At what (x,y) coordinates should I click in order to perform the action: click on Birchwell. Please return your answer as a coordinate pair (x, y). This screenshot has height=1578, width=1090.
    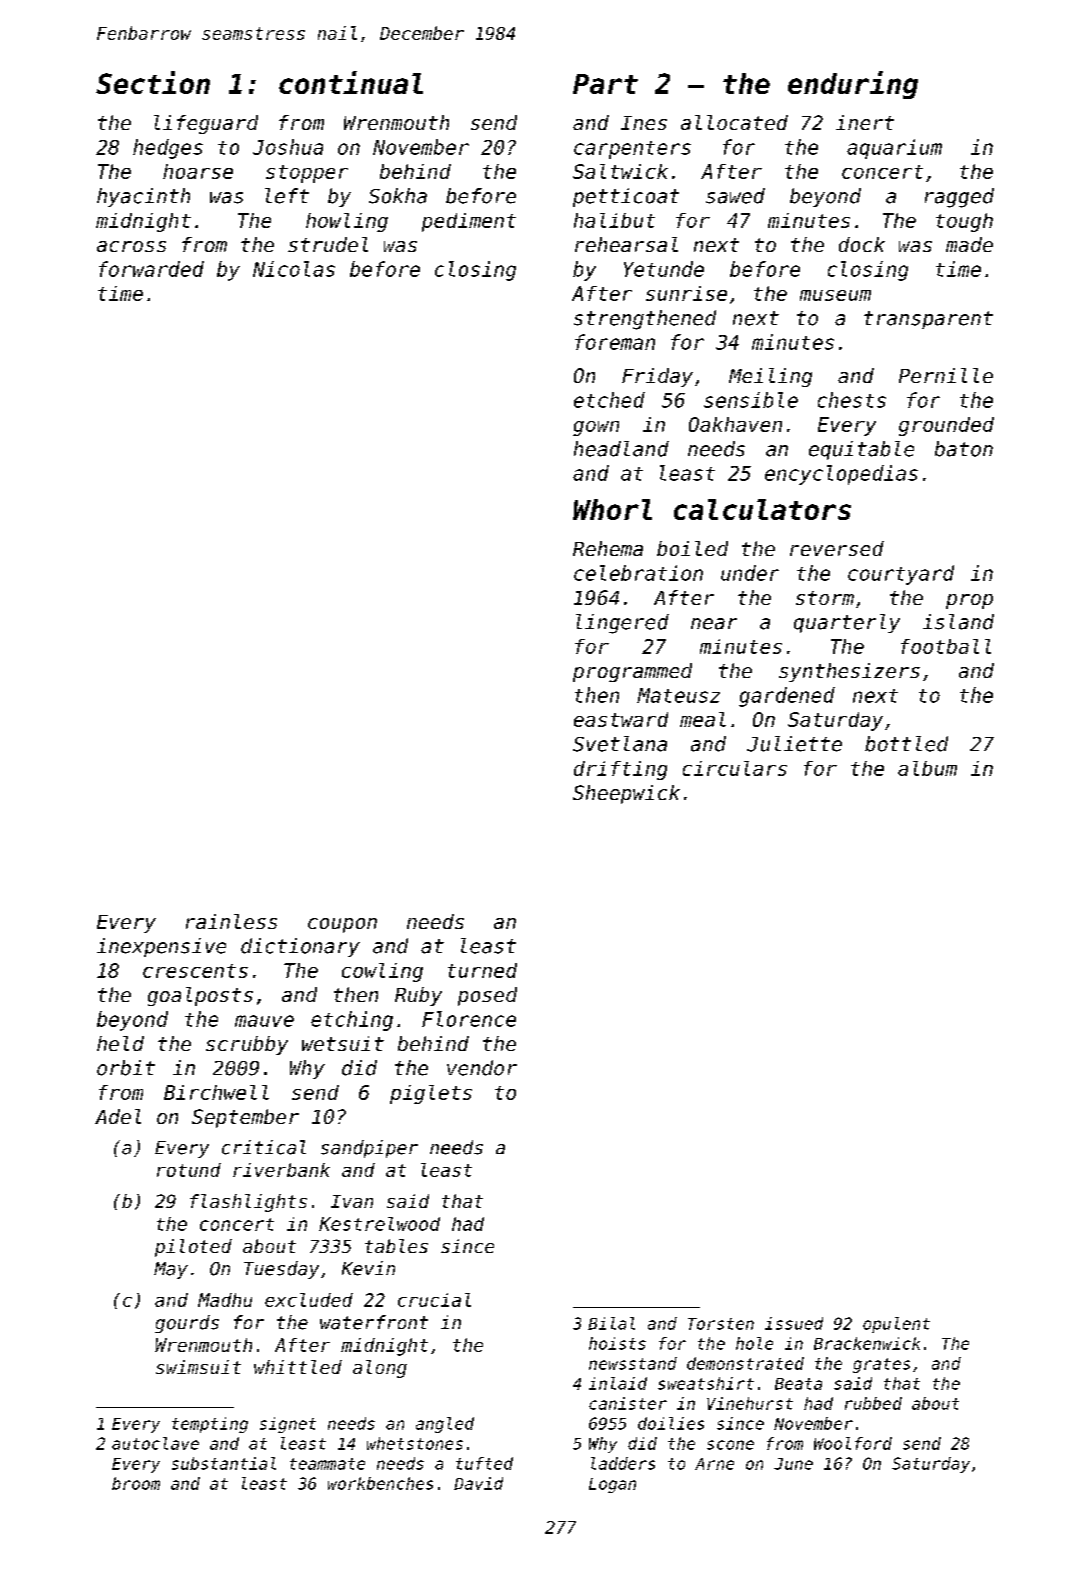
    Looking at the image, I should click on (216, 1092).
